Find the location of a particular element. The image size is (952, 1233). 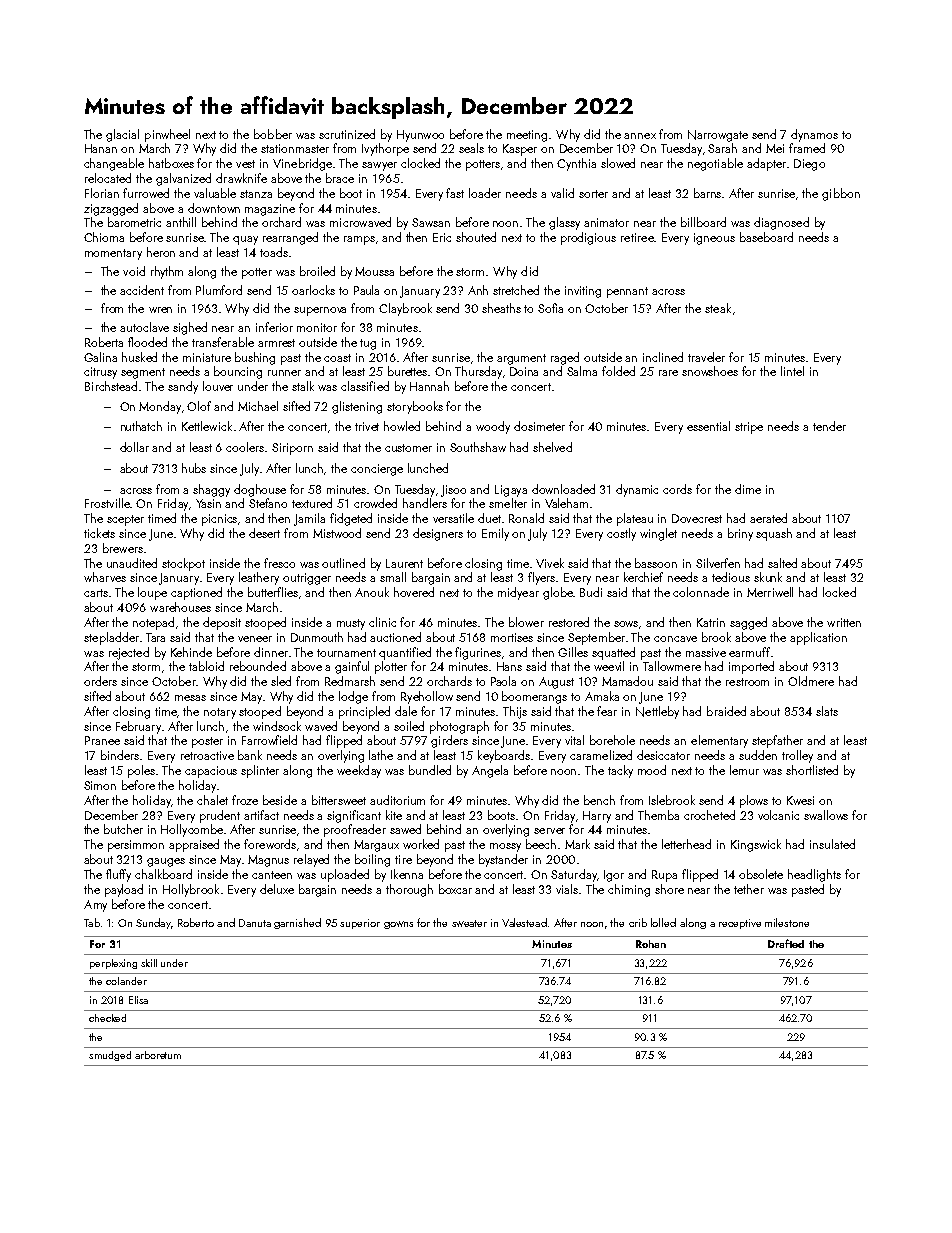

dime is located at coordinates (748, 489).
